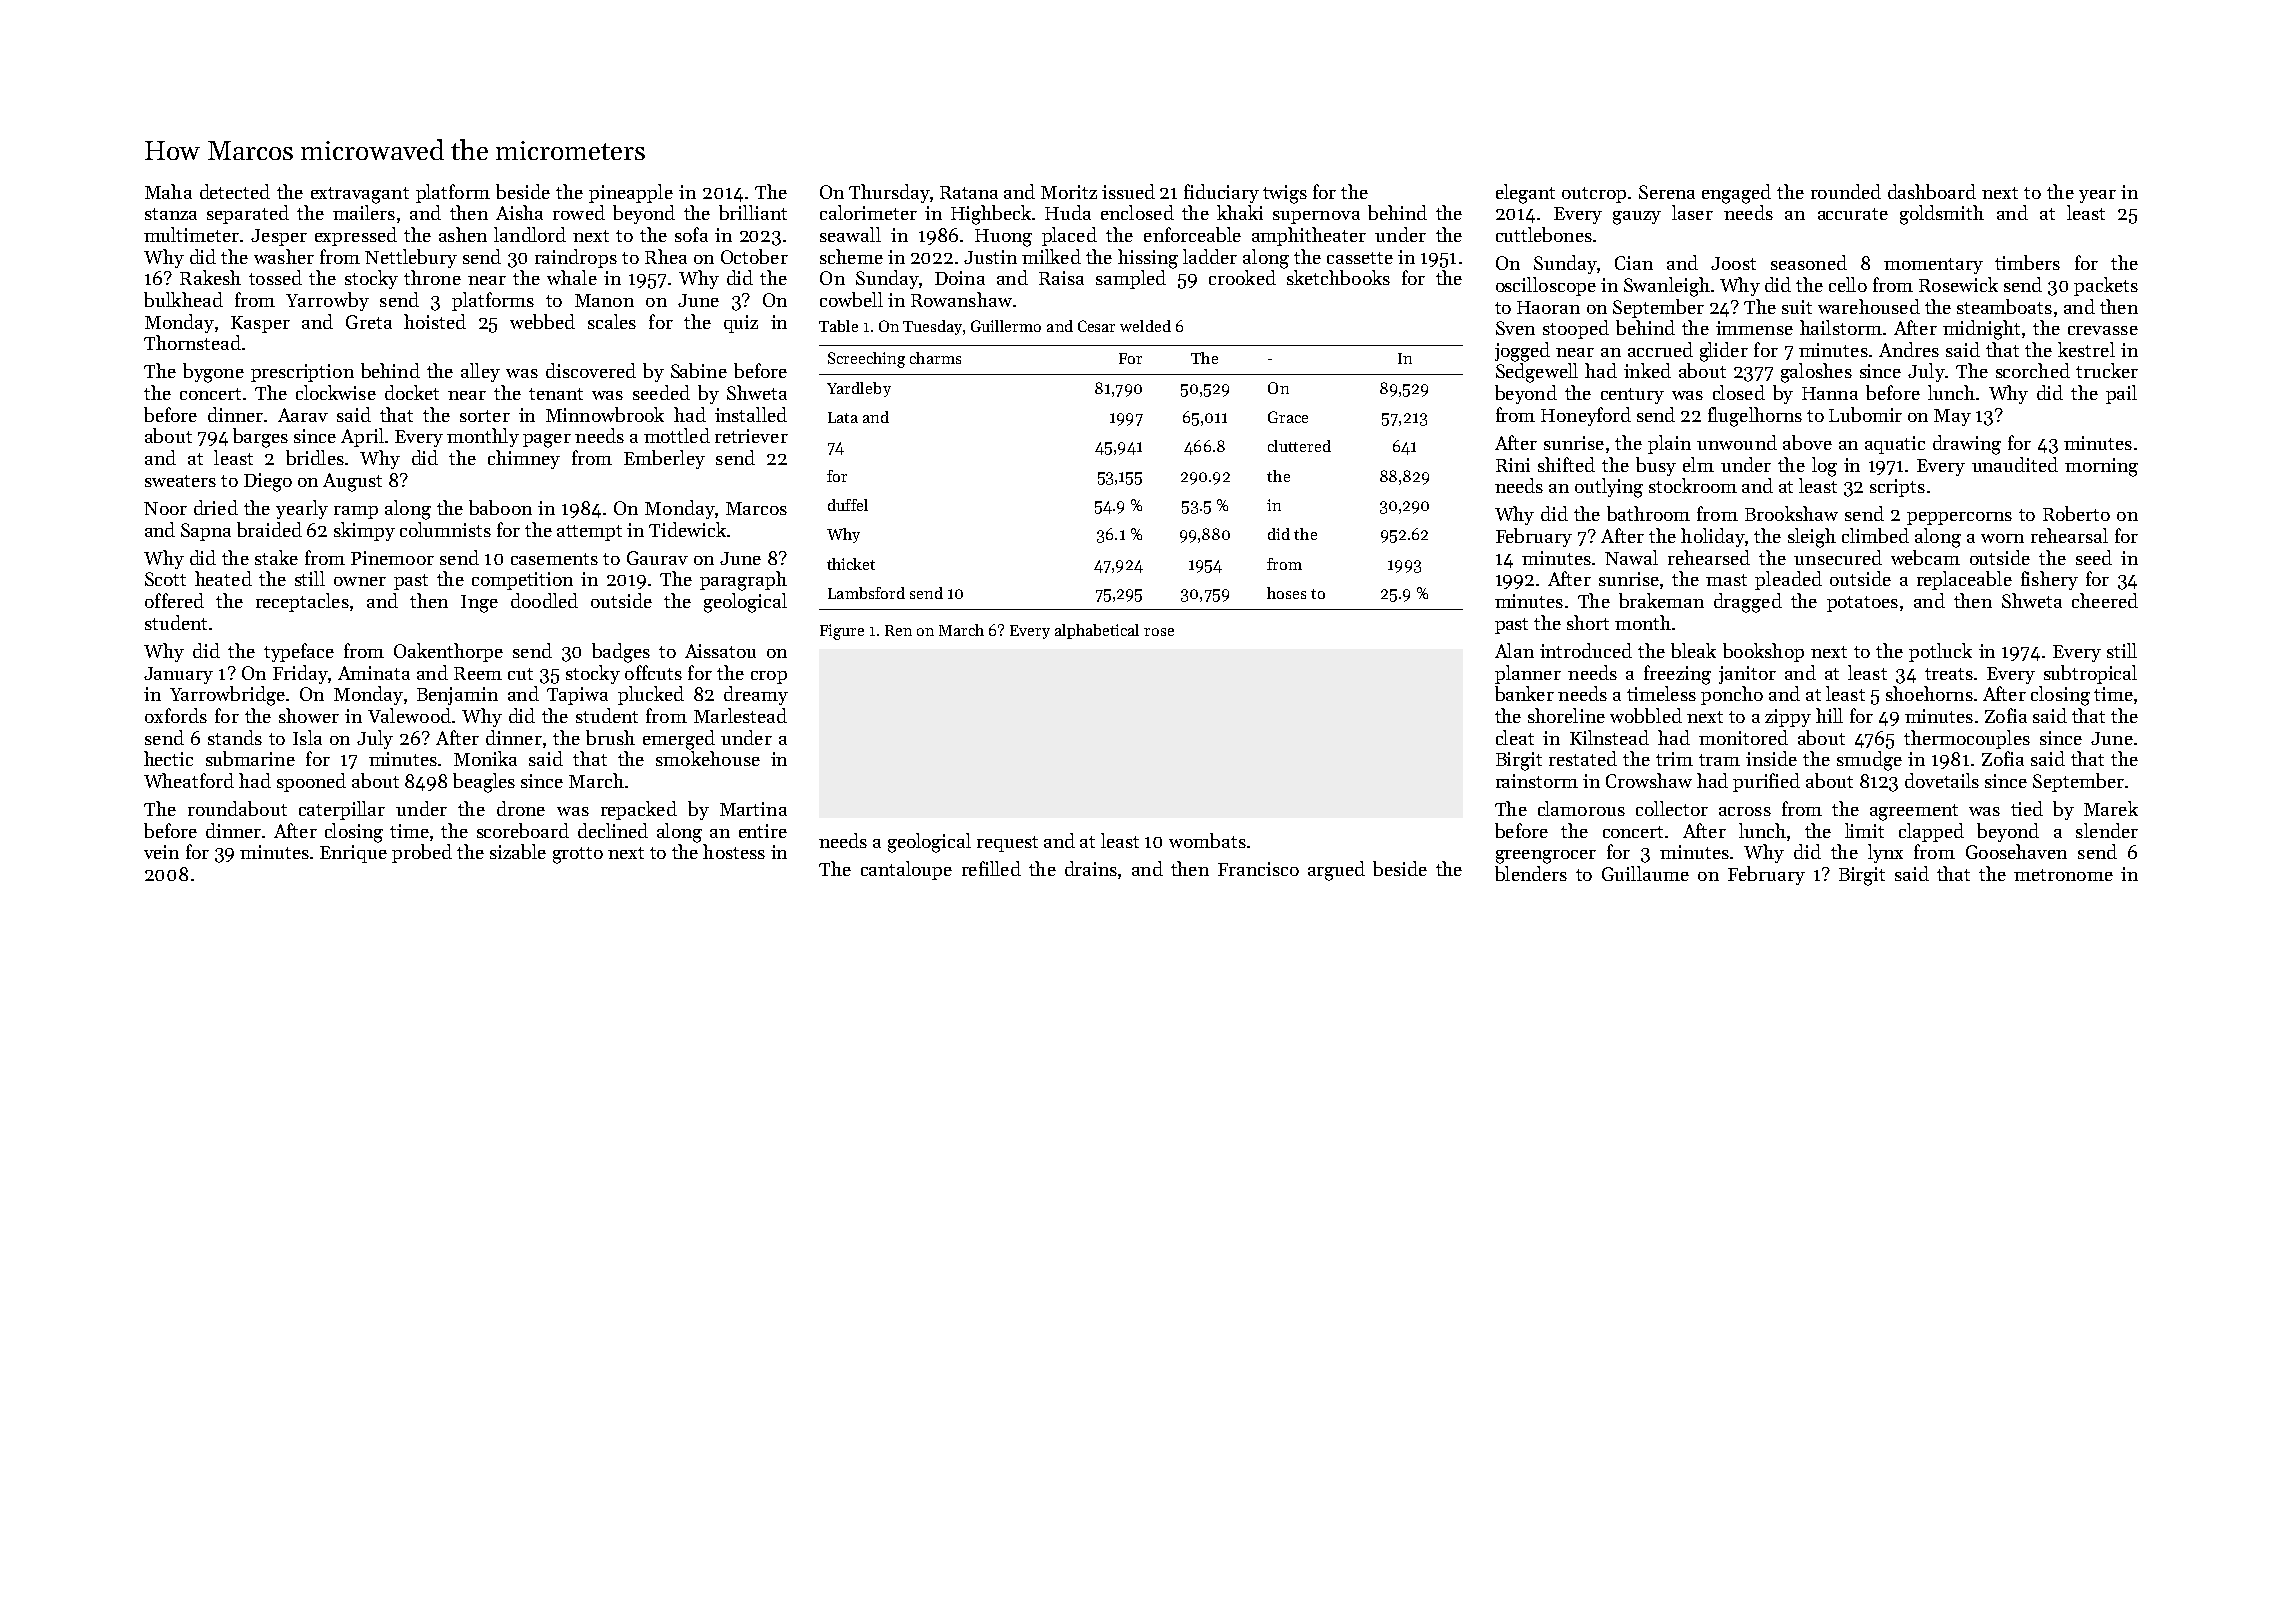  I want to click on Lambsford, so click(866, 593).
